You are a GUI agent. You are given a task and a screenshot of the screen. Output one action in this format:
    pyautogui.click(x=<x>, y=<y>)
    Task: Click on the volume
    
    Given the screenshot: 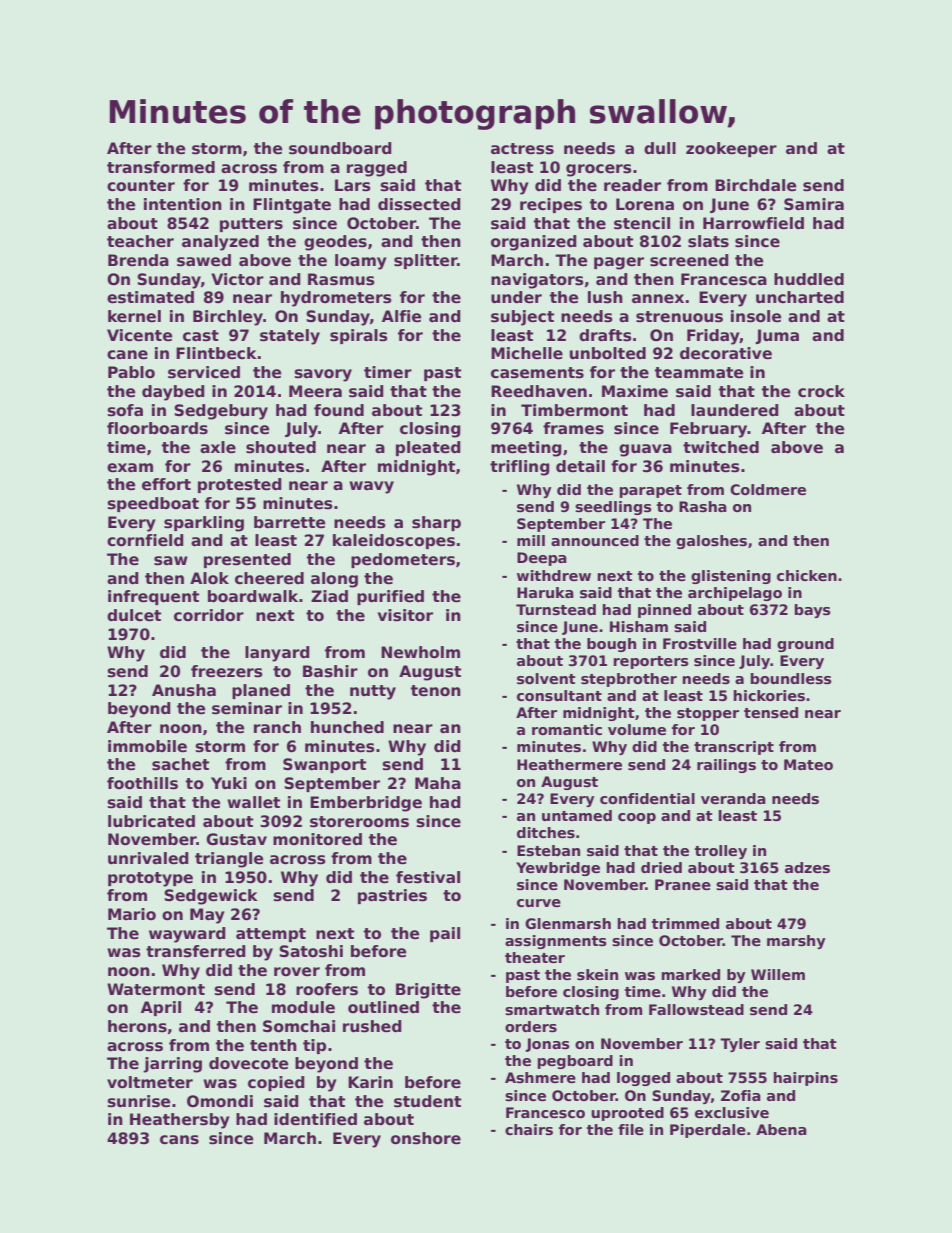 What is the action you would take?
    pyautogui.click(x=637, y=729)
